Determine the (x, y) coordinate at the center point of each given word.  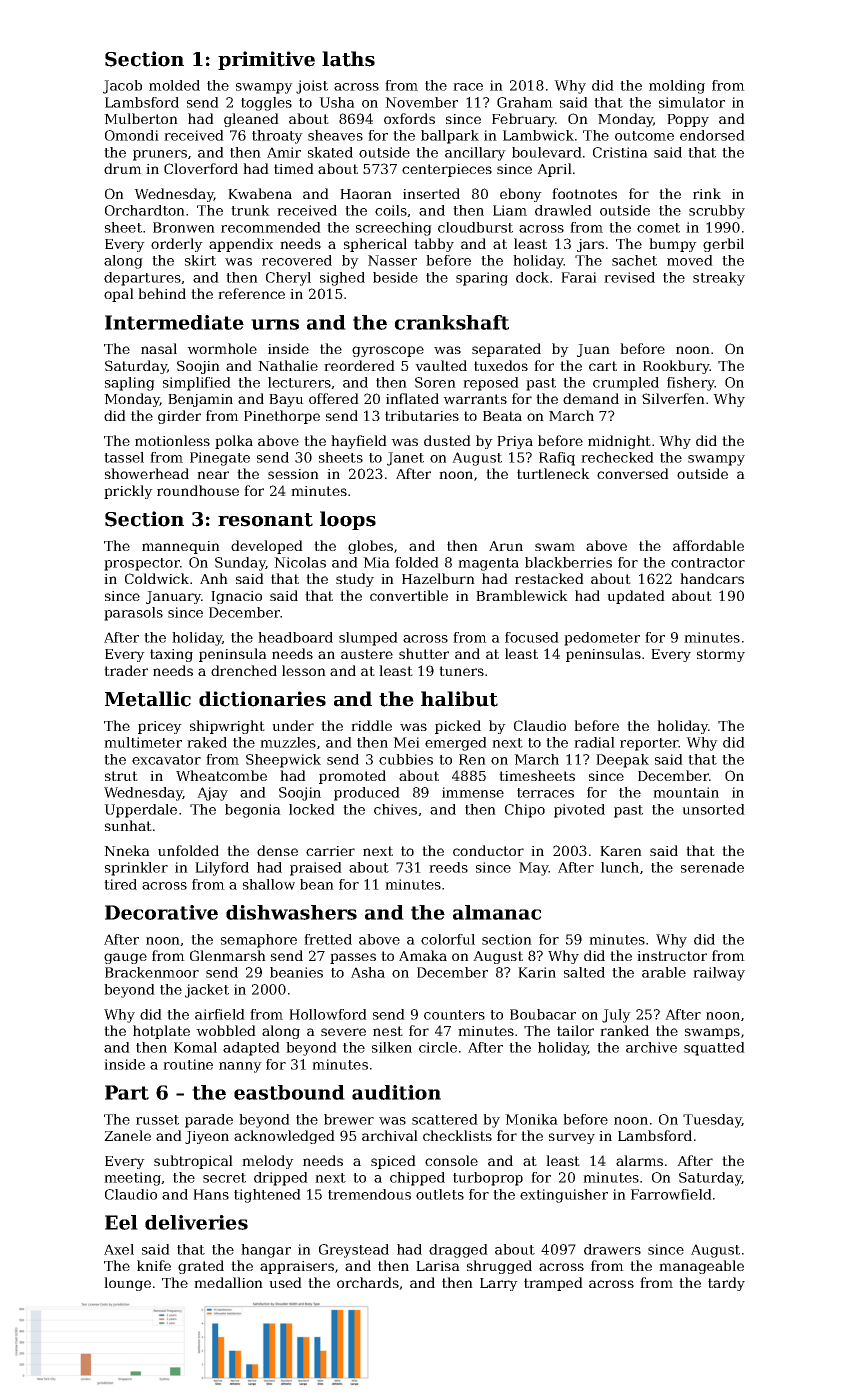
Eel (121, 1222)
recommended (271, 227)
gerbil (723, 245)
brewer (349, 1119)
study (355, 580)
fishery (691, 384)
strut (121, 776)
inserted (431, 193)
